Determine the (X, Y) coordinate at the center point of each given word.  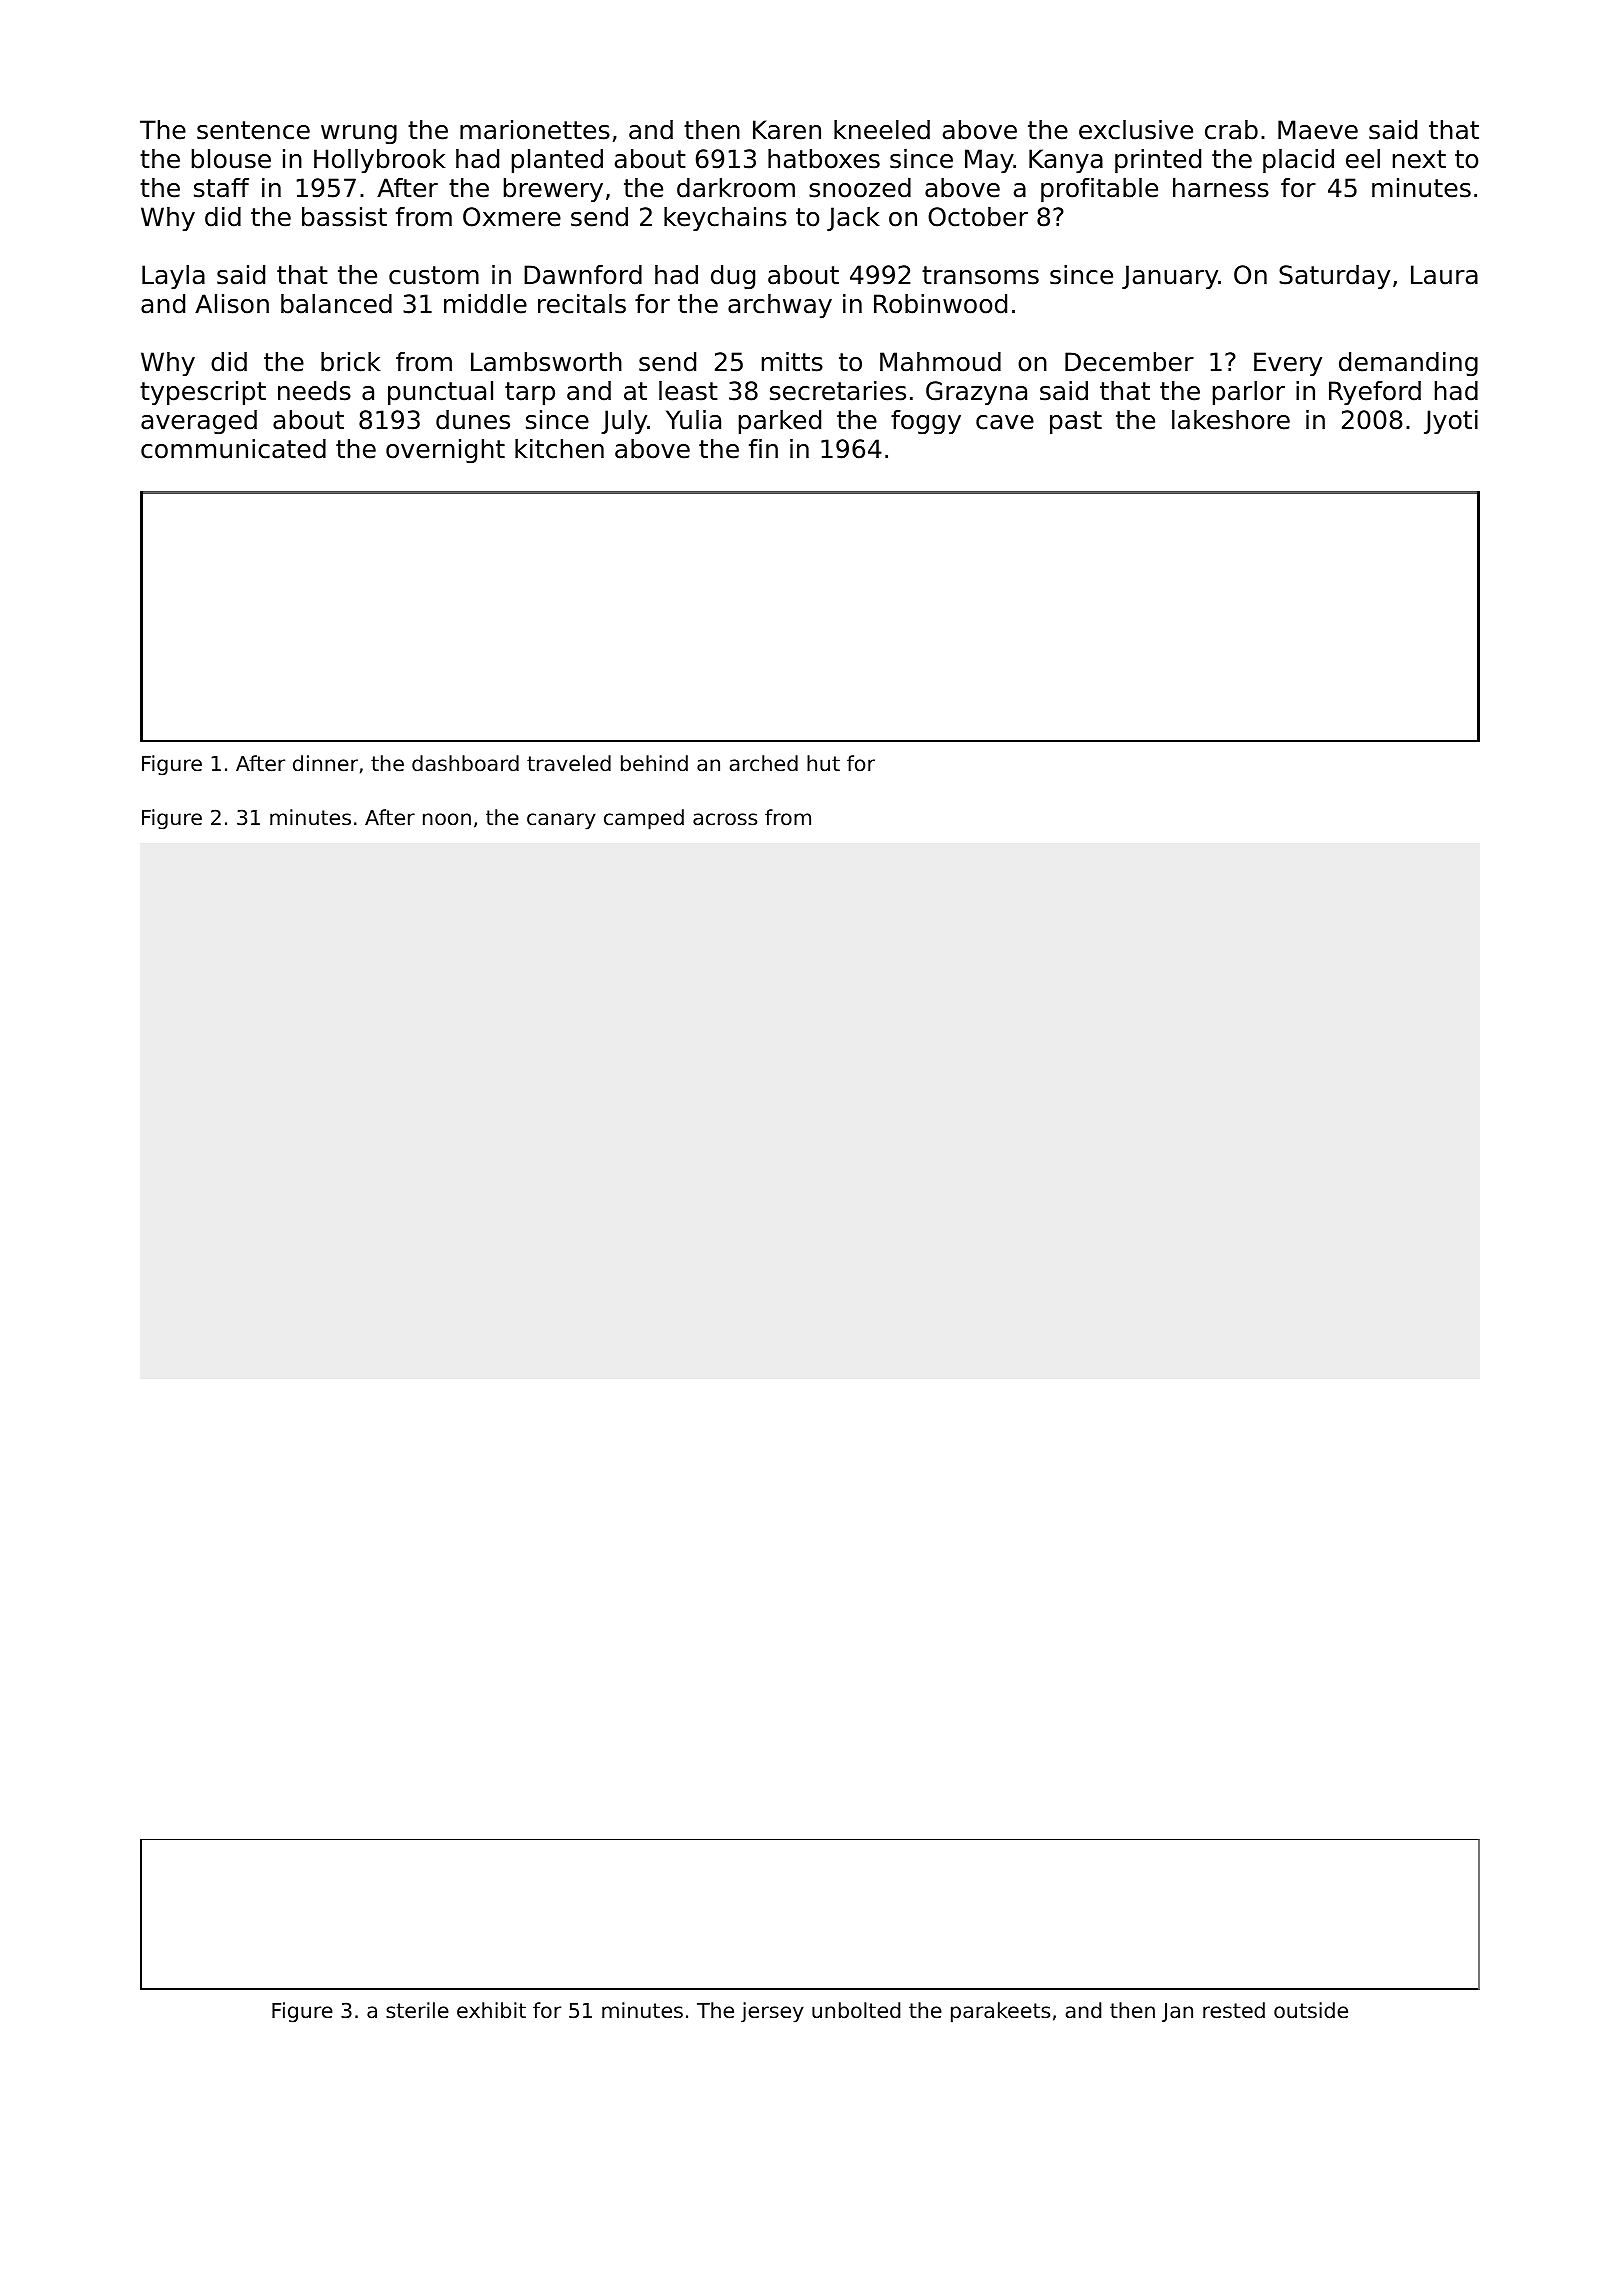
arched (764, 763)
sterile (417, 2010)
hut (823, 763)
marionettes (535, 130)
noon (447, 819)
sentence (253, 130)
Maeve (1318, 130)
